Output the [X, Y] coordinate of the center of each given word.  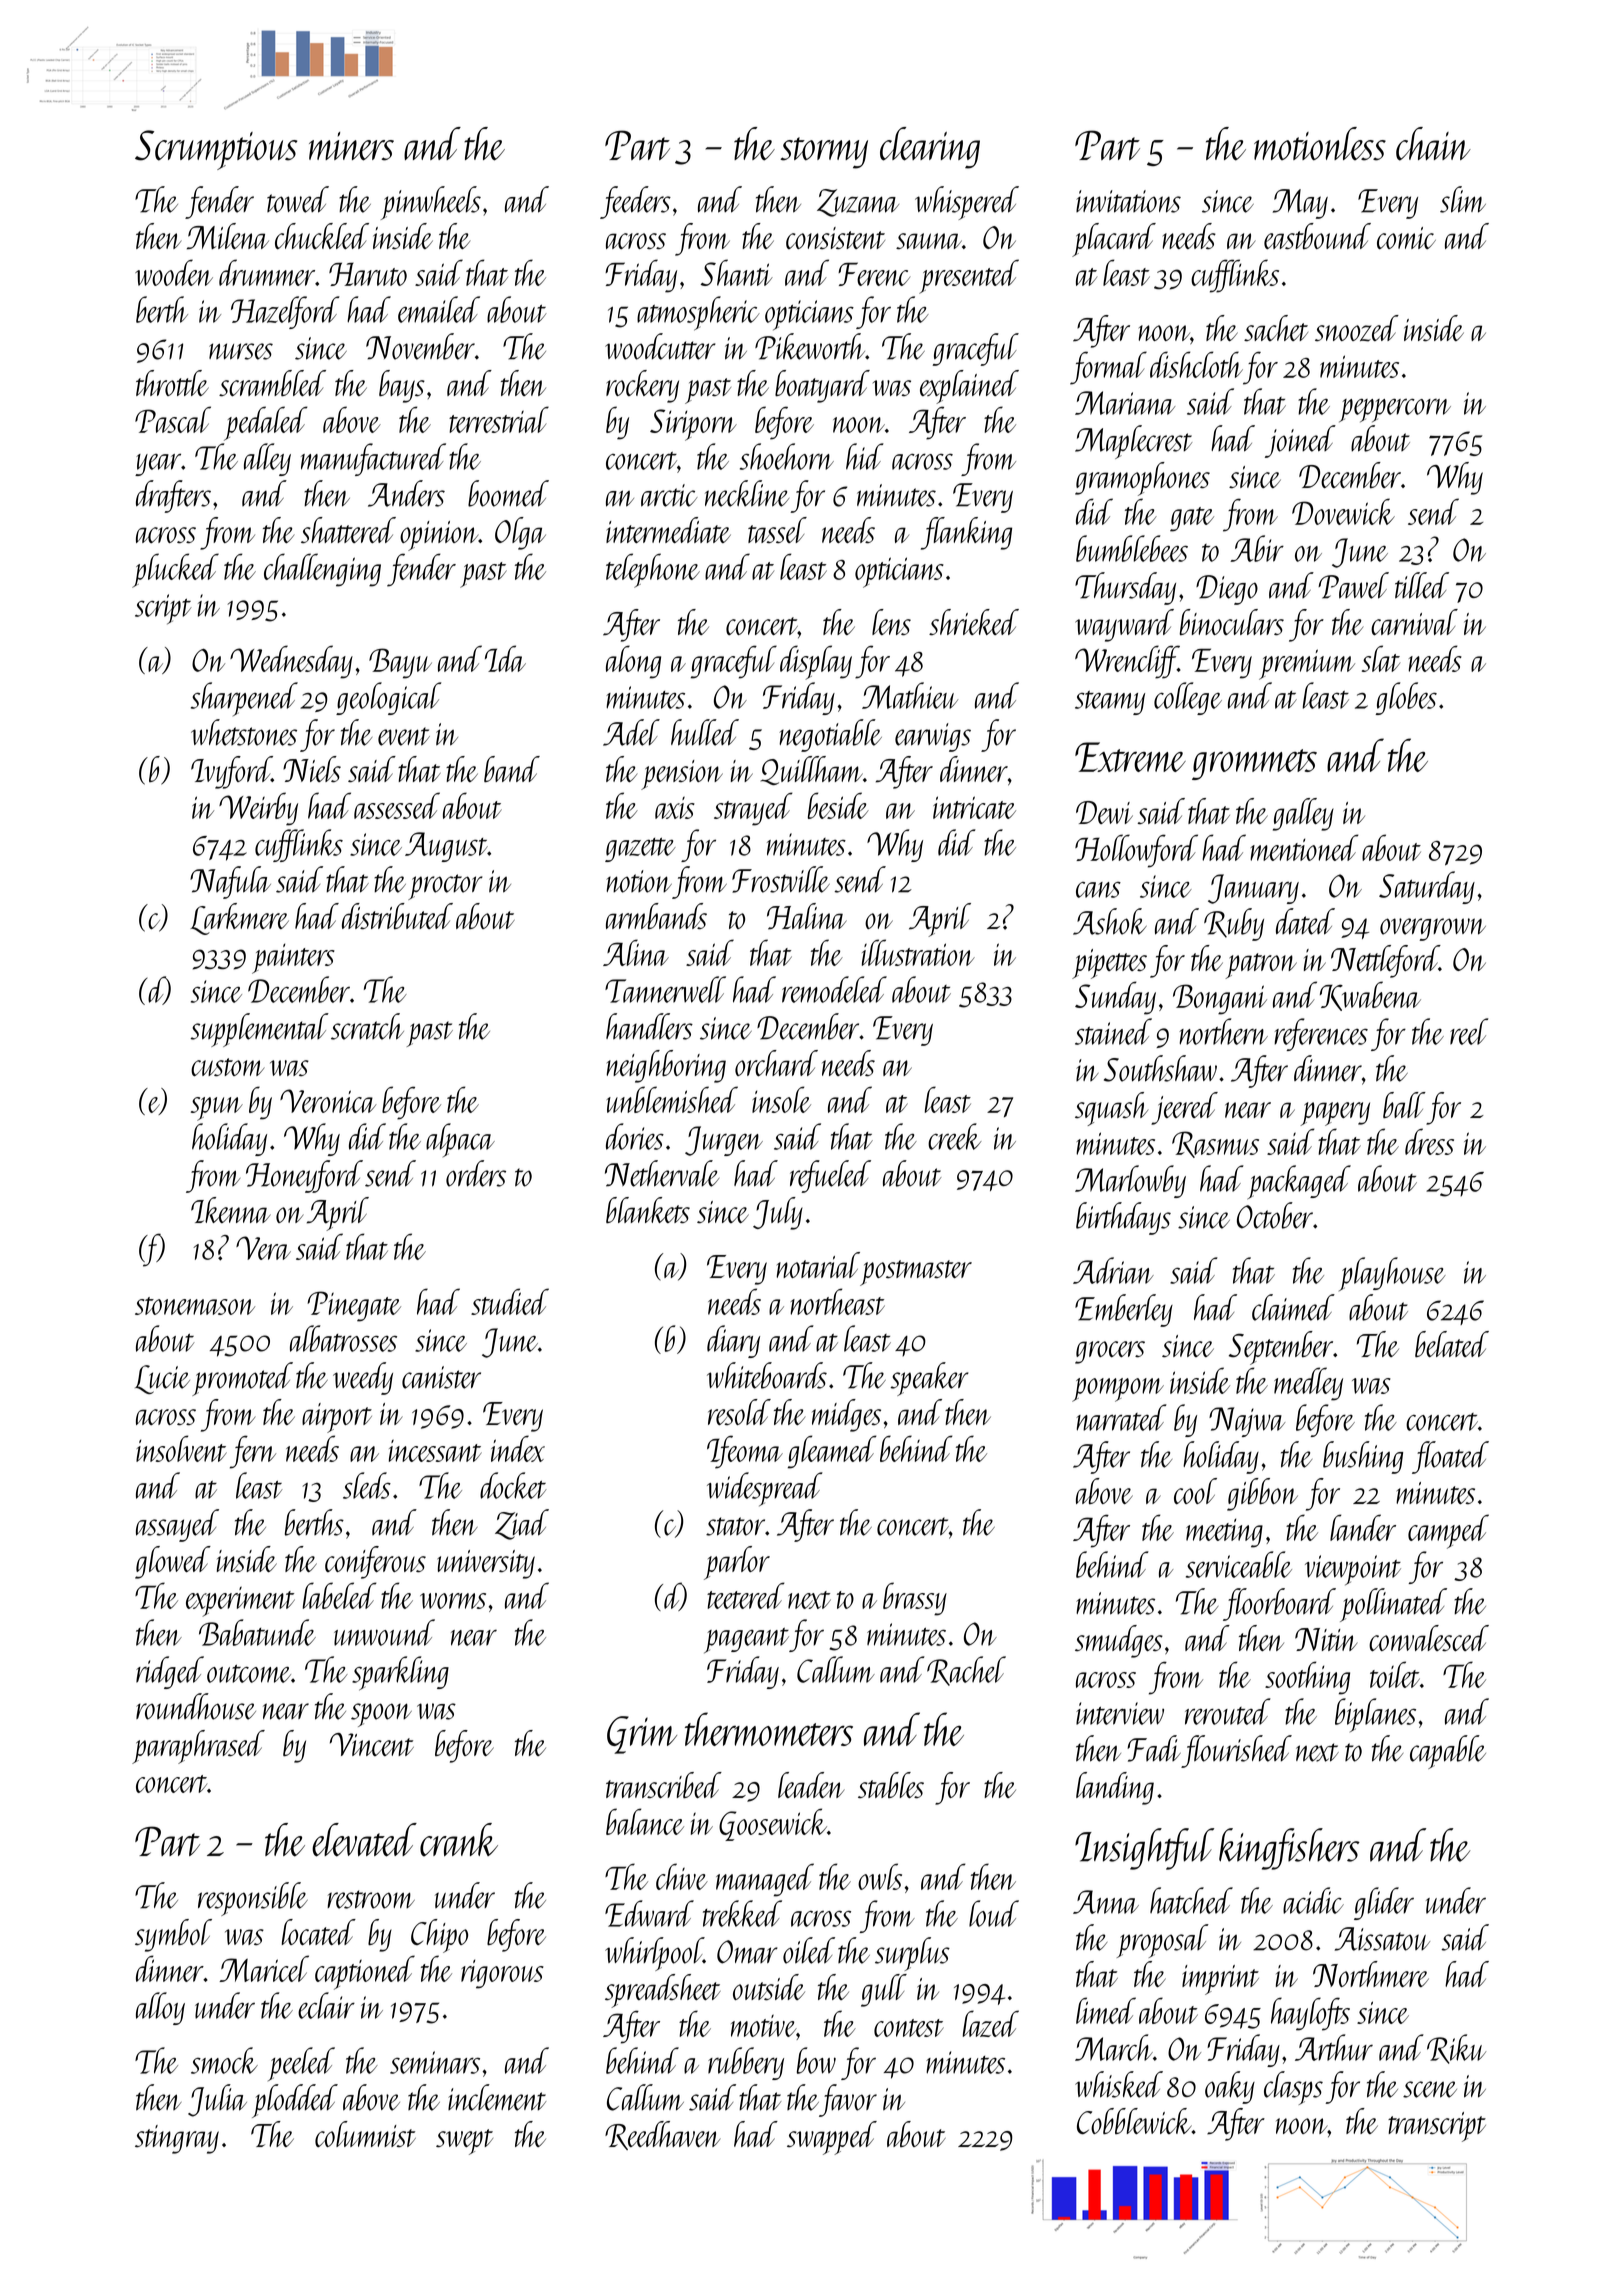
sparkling [400, 1673]
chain [1433, 144]
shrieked [974, 622]
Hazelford [285, 312]
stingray [177, 2139]
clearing [930, 148]
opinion [439, 536]
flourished [1236, 1751]
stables [891, 1785]
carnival [1414, 622]
